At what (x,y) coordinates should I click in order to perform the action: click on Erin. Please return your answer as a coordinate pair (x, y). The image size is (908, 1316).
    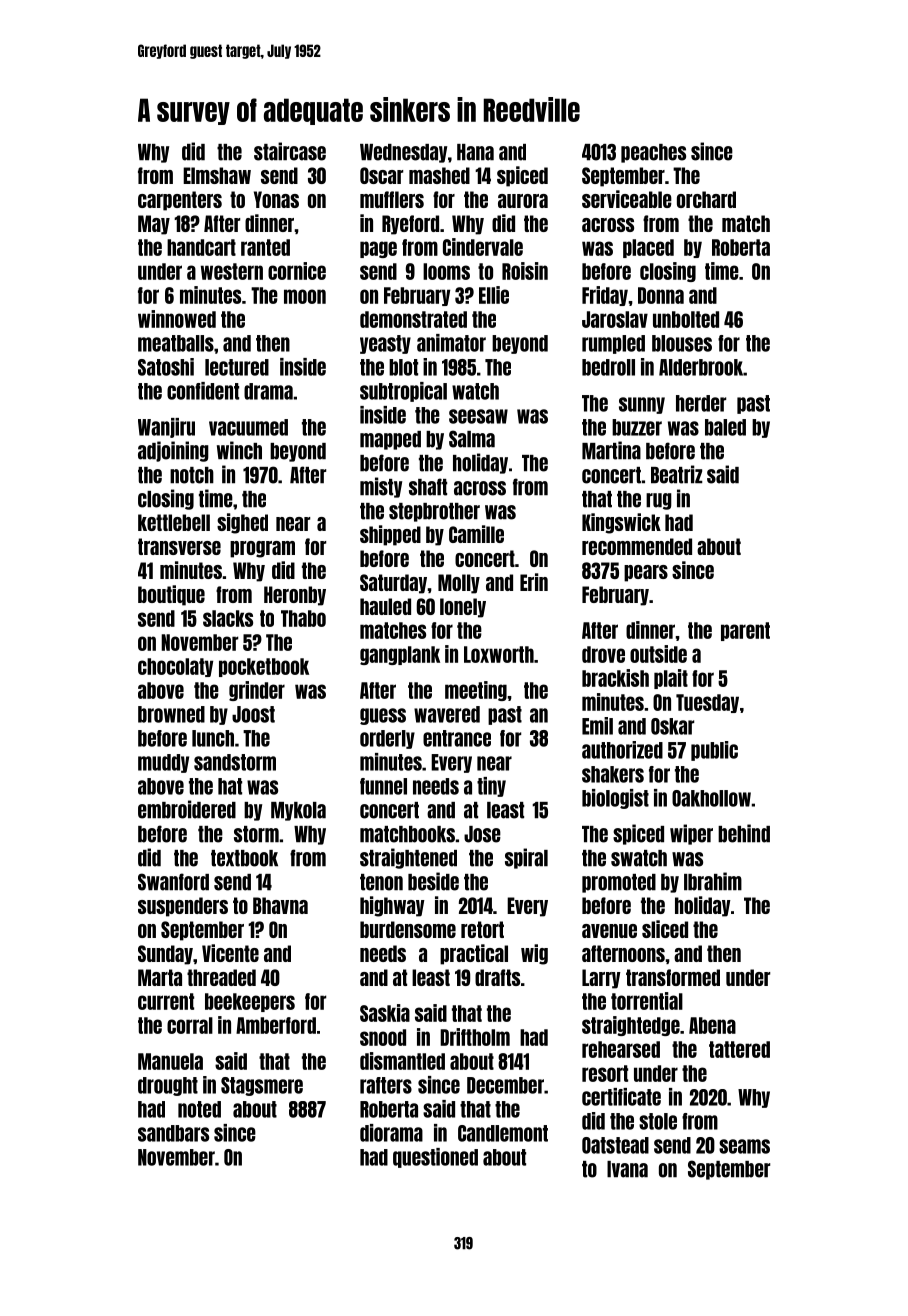
    Looking at the image, I should click on (534, 582).
